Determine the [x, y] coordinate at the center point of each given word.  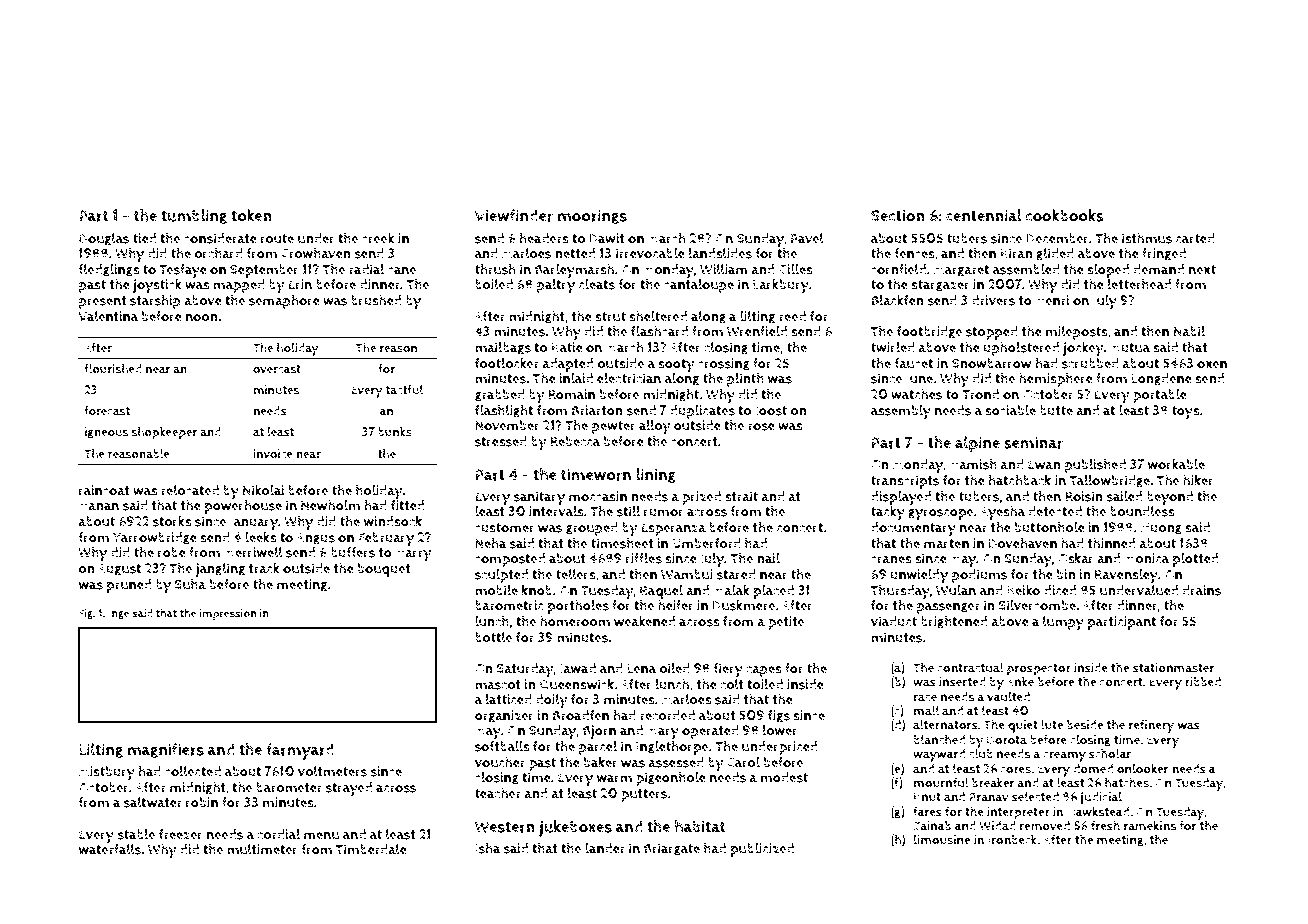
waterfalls [109, 849]
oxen [1212, 365]
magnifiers [166, 750]
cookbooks [1065, 215]
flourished [113, 368]
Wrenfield [757, 331]
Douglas [104, 239]
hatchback [1019, 480]
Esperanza [673, 529]
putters [644, 795]
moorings [592, 216]
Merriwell [253, 552]
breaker [993, 782]
